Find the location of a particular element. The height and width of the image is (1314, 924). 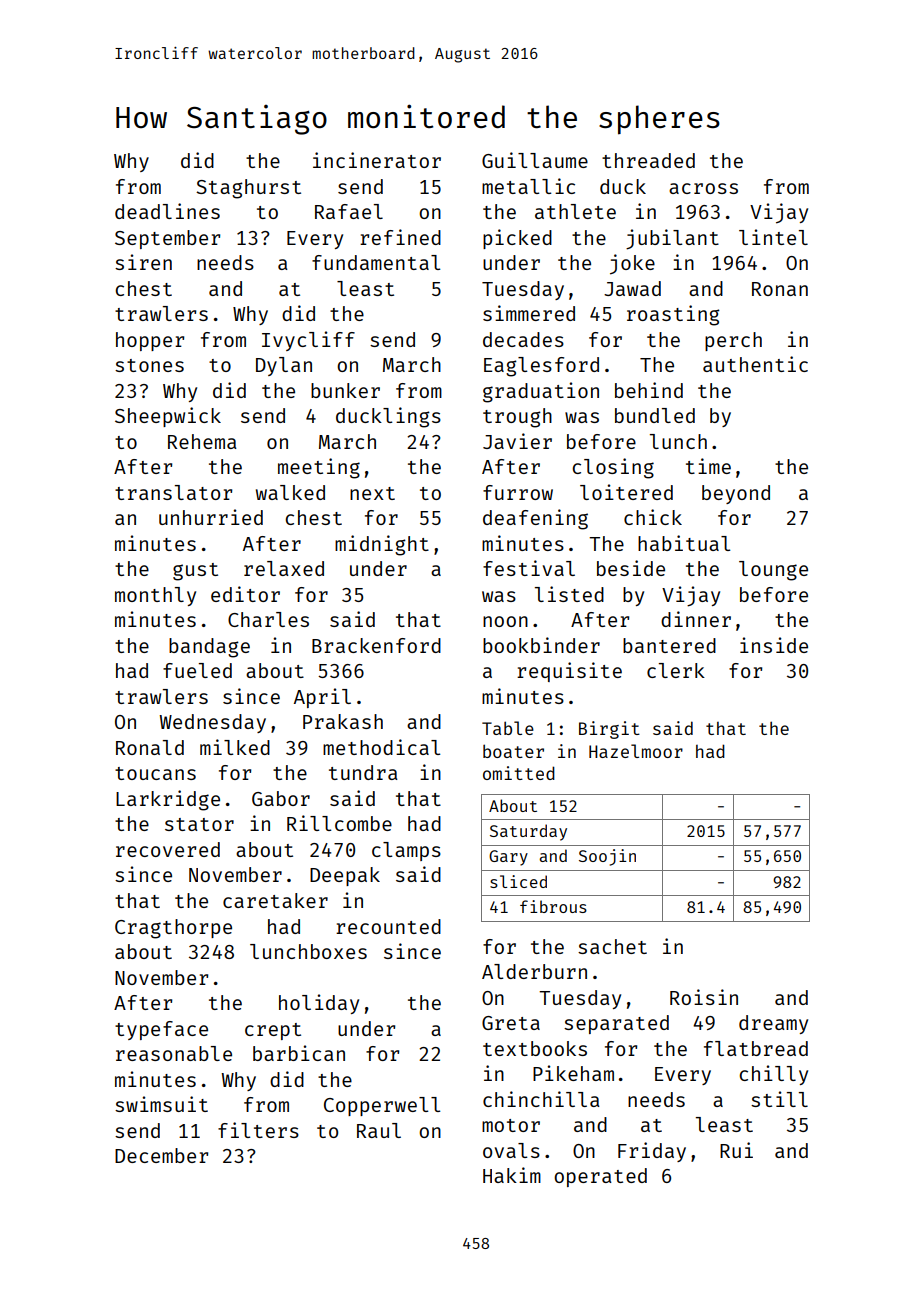

refined is located at coordinates (400, 237).
